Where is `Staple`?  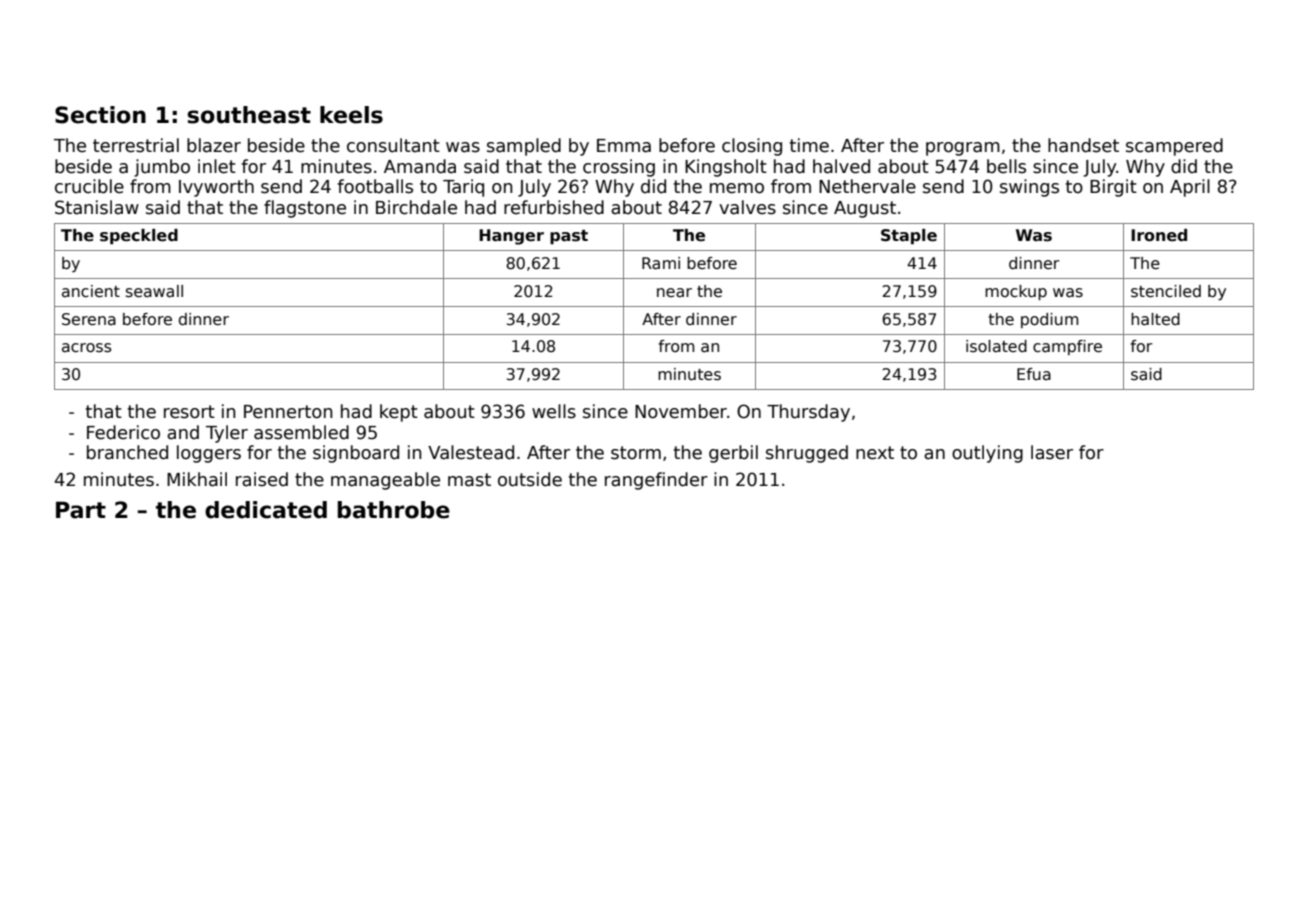
Staple is located at coordinates (909, 237).
